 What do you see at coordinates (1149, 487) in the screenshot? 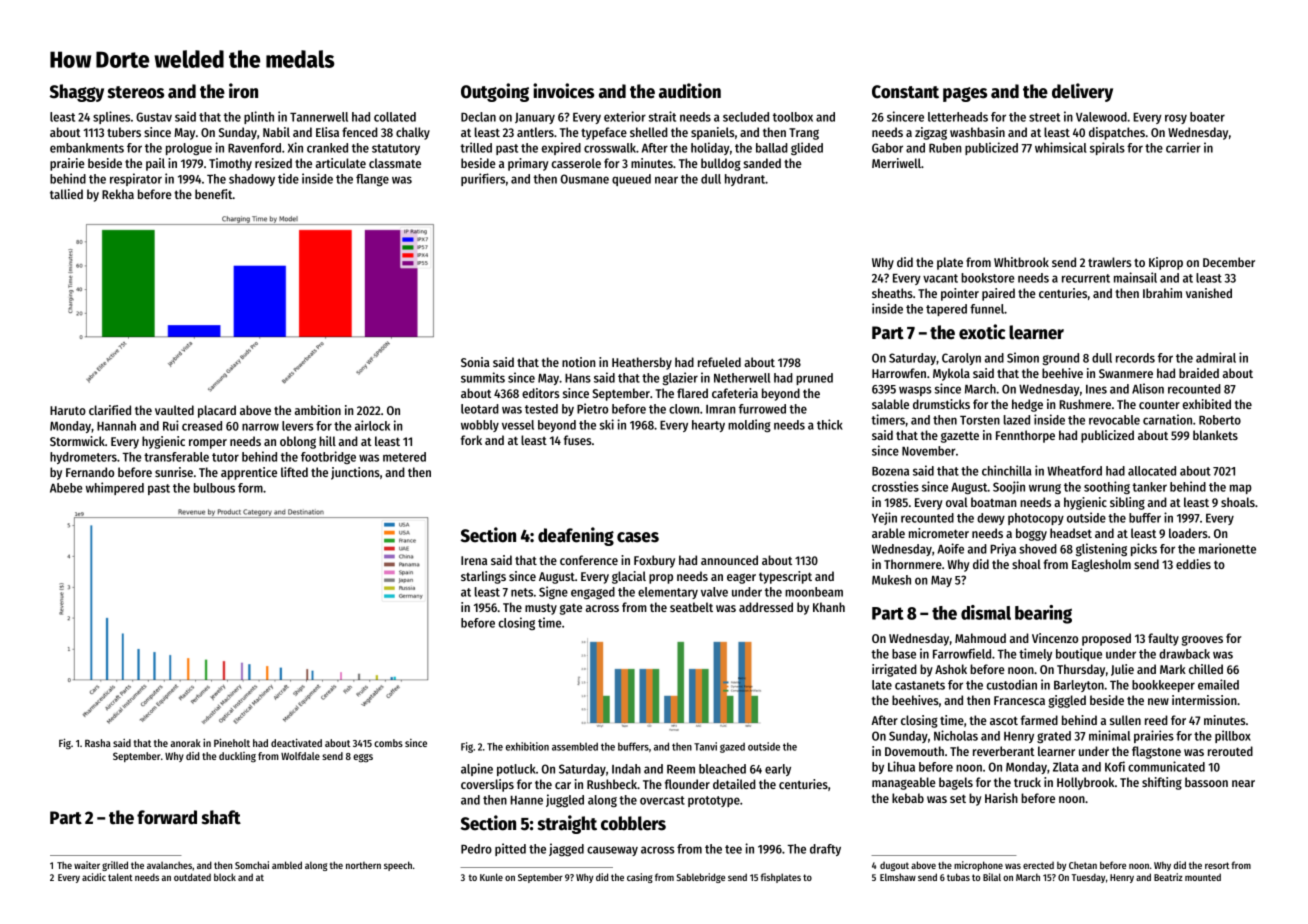
I see `tanker` at bounding box center [1149, 487].
